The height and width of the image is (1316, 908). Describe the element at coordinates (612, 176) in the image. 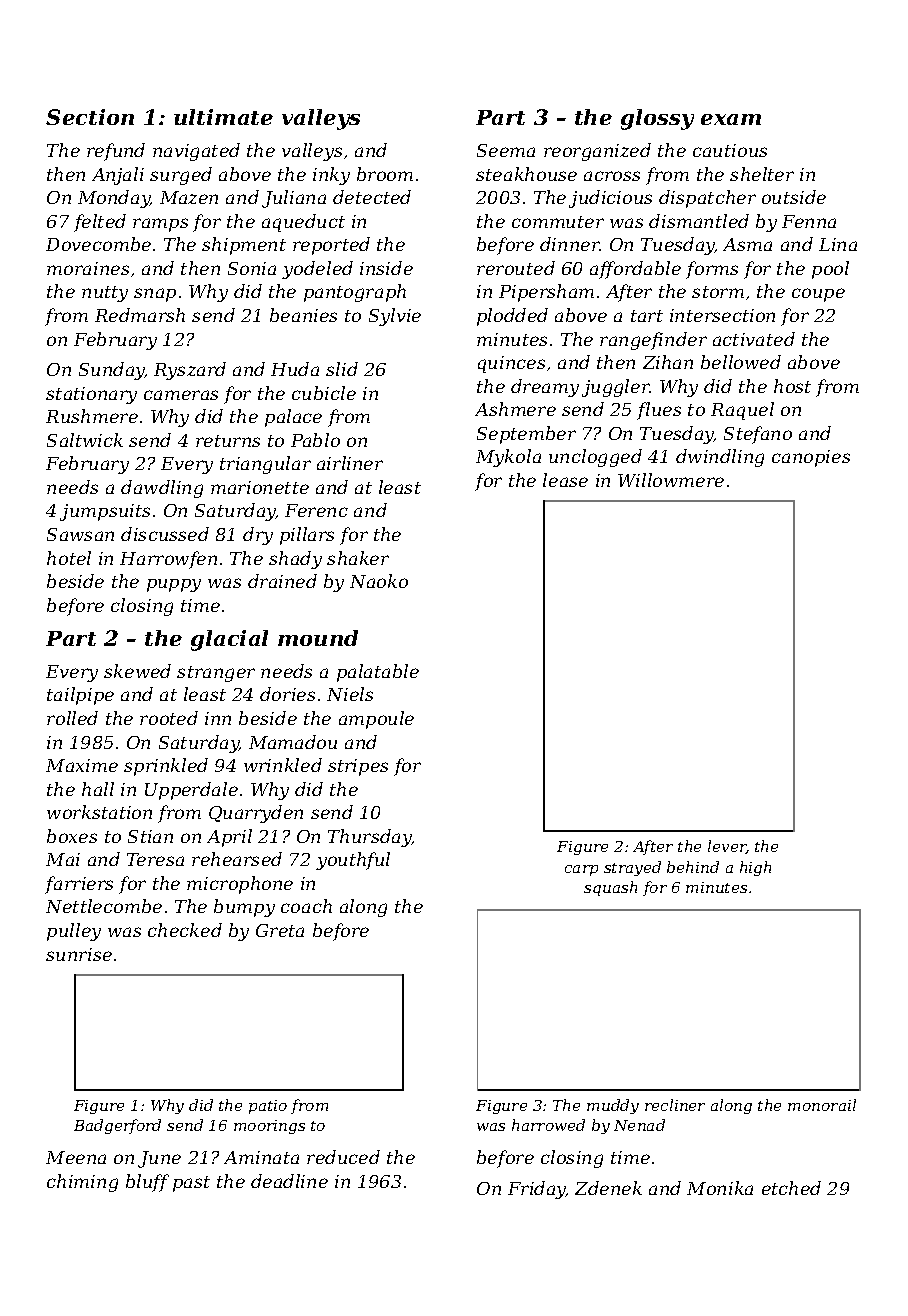

I see `across` at that location.
